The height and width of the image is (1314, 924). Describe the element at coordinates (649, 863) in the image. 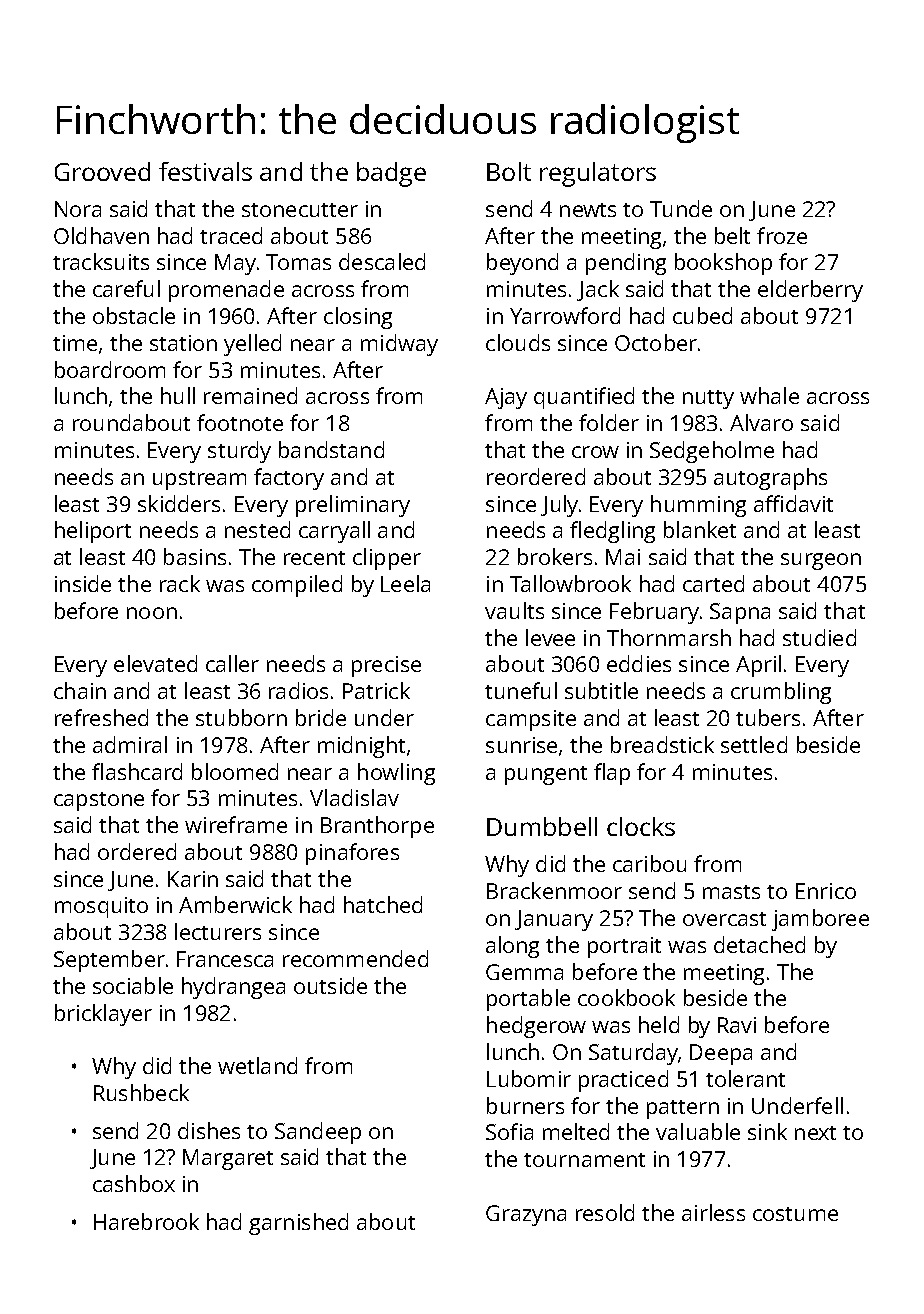

I see `caribou` at that location.
